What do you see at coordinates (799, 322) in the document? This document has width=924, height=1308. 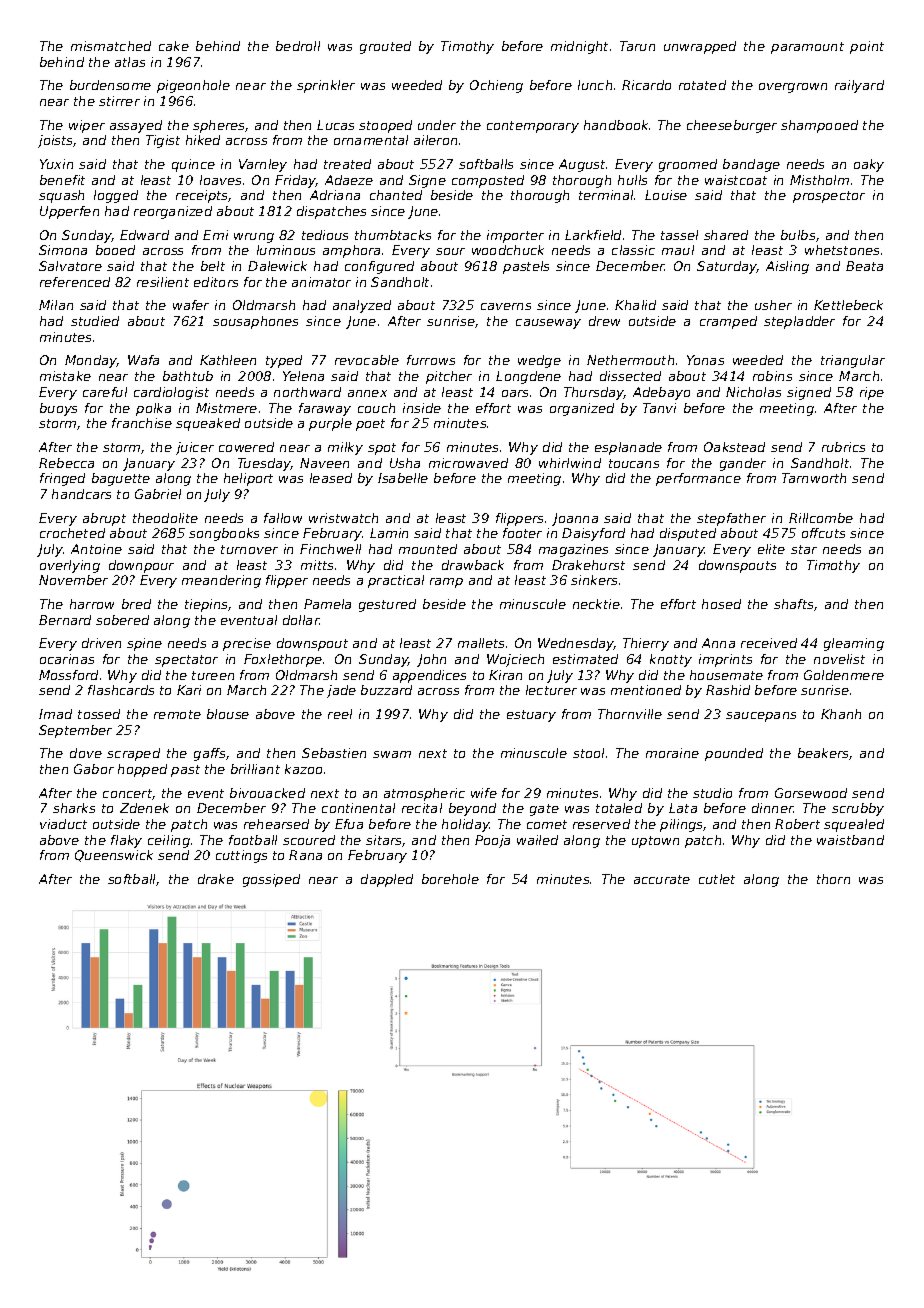 I see `stepladder` at bounding box center [799, 322].
